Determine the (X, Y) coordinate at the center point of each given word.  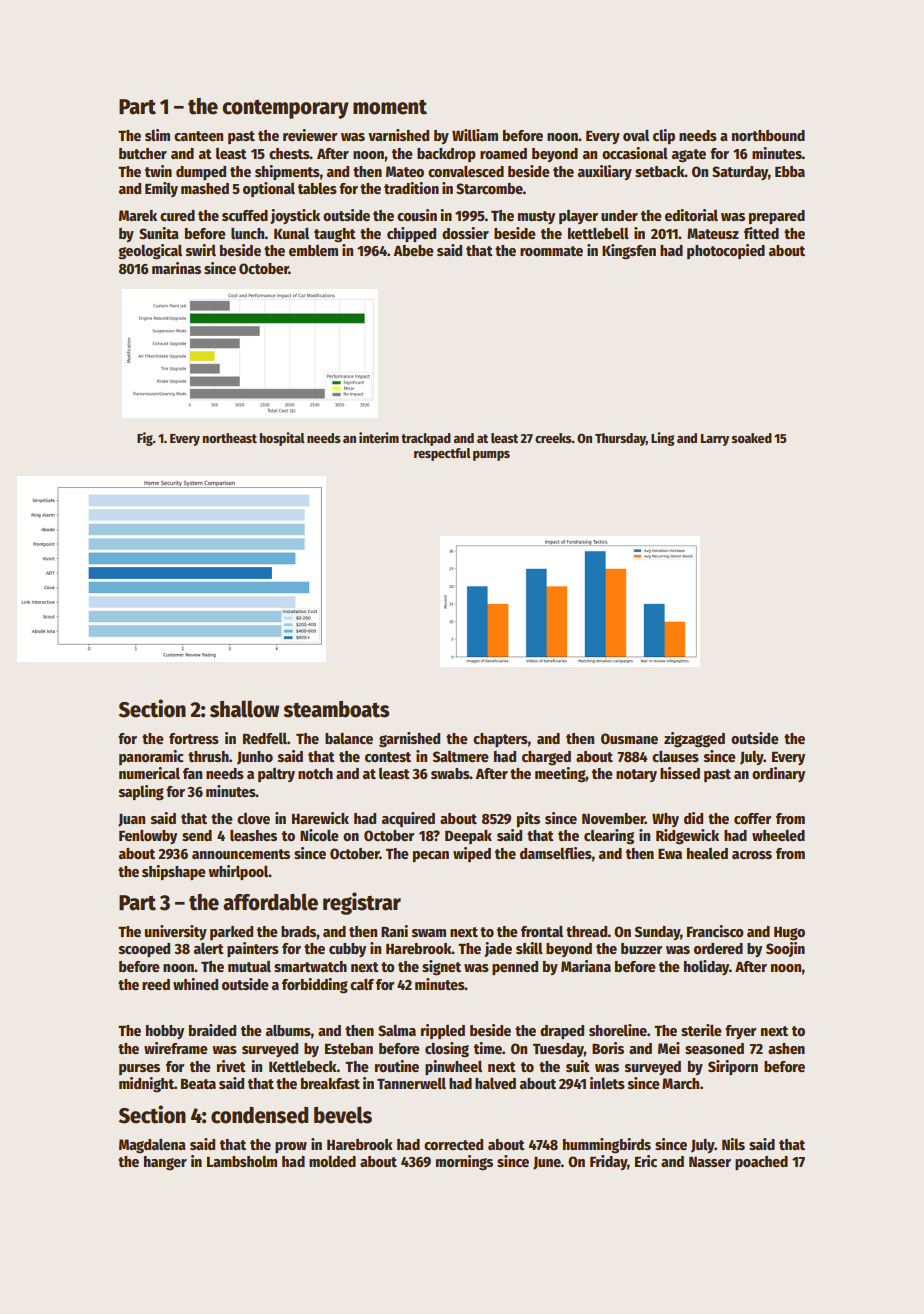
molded (332, 1161)
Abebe (413, 250)
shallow (244, 709)
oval (636, 135)
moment (390, 107)
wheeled (778, 835)
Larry (715, 440)
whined (195, 984)
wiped (472, 854)
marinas (176, 268)
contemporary (285, 109)
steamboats (336, 709)
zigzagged (694, 740)
